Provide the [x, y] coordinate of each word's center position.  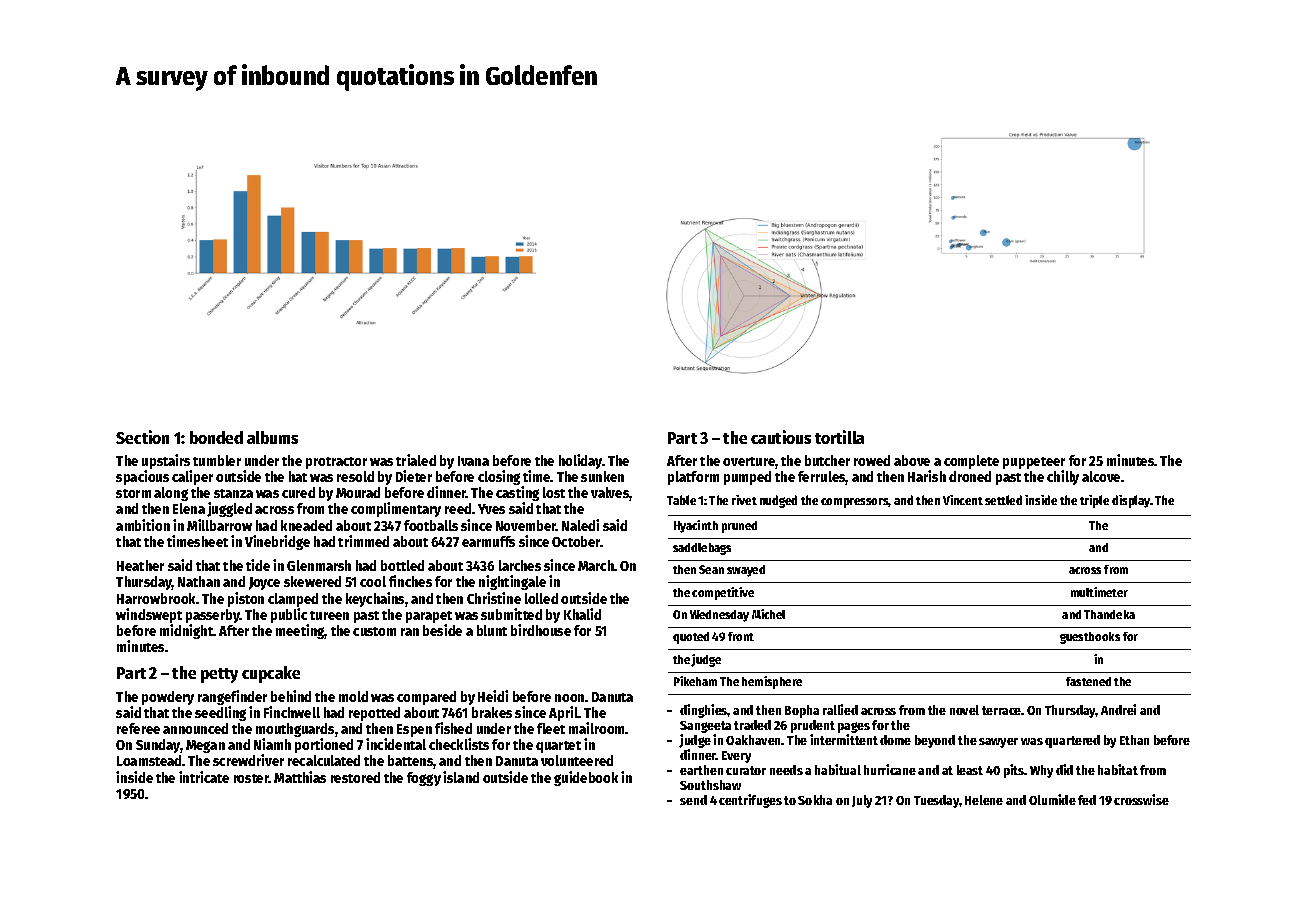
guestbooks [1090, 638]
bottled [402, 565]
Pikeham [695, 681]
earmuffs [488, 541]
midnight [187, 631]
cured [298, 492]
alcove [1101, 476]
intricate [204, 777]
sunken [602, 476]
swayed [746, 571]
